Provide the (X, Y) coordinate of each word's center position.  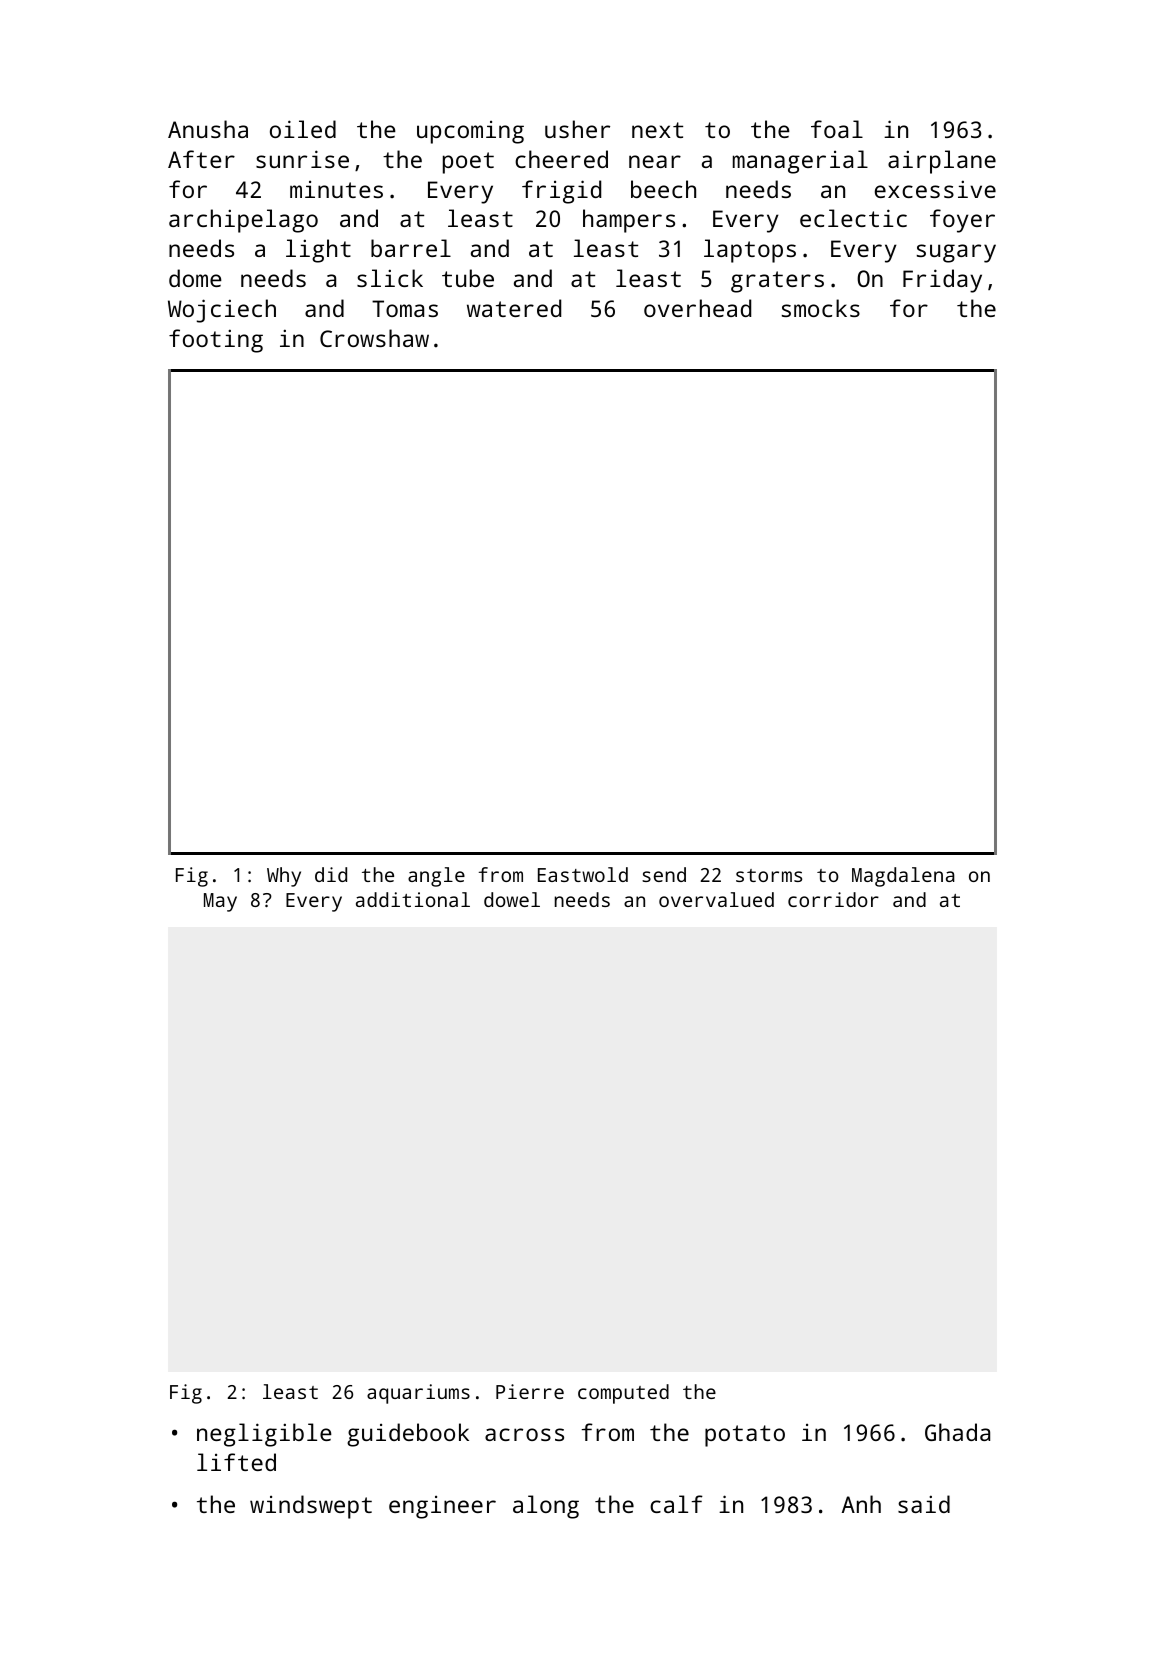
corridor (833, 899)
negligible (264, 1435)
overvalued (716, 899)
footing (216, 341)
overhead (697, 308)
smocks (821, 308)
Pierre (530, 1391)
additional (413, 899)
